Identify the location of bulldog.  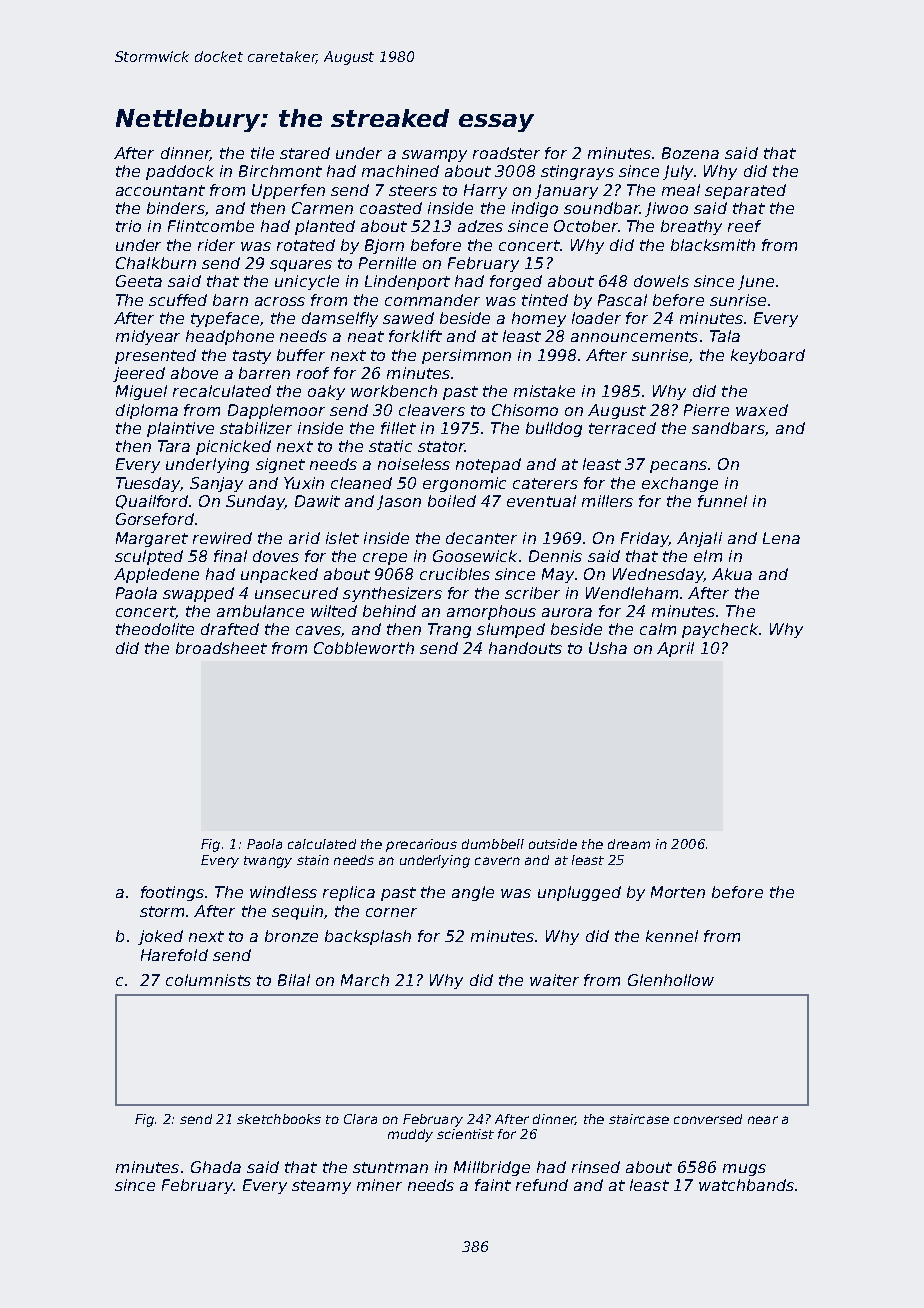
(554, 429).
